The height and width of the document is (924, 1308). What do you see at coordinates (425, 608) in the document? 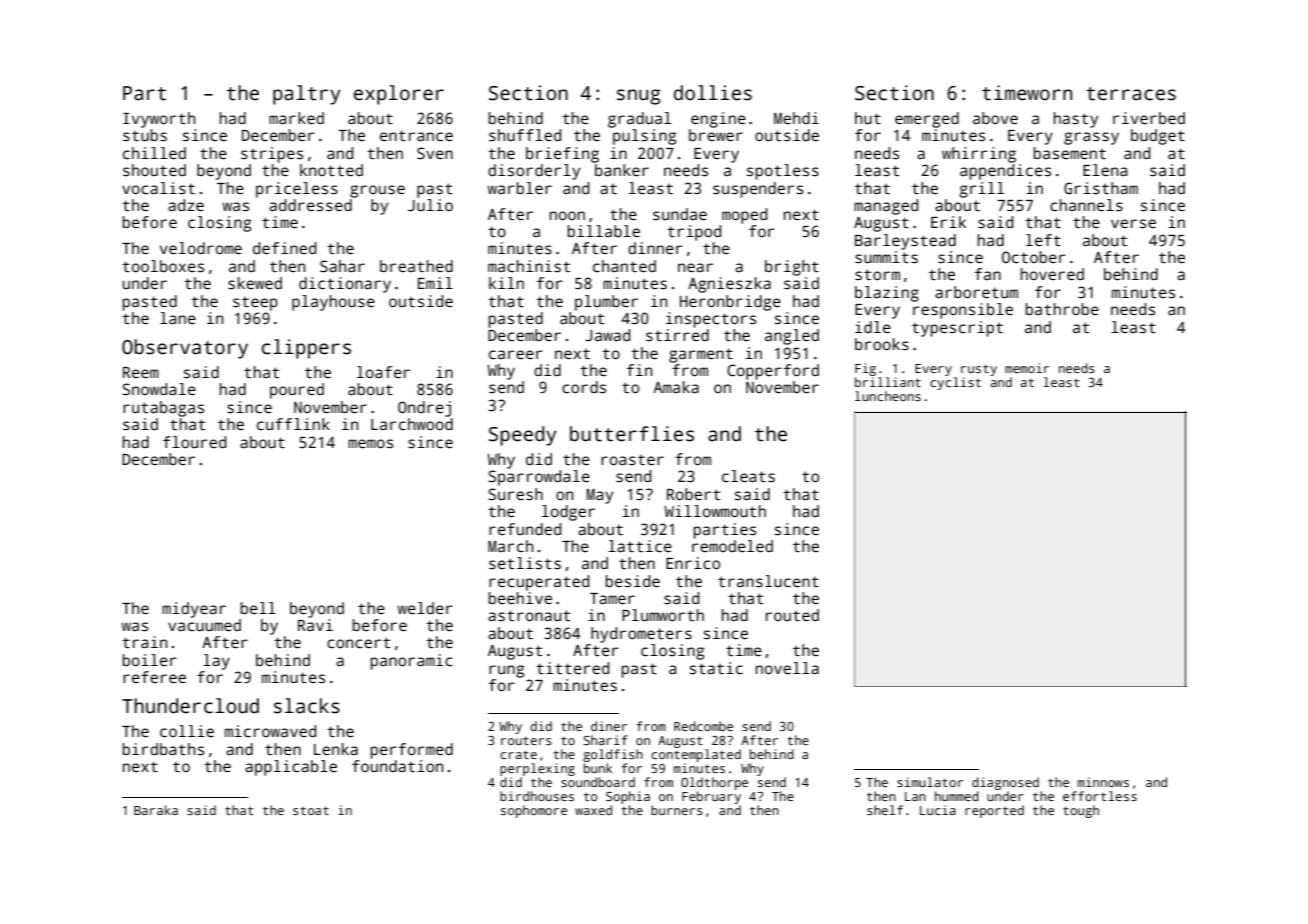
I see `welder` at bounding box center [425, 608].
